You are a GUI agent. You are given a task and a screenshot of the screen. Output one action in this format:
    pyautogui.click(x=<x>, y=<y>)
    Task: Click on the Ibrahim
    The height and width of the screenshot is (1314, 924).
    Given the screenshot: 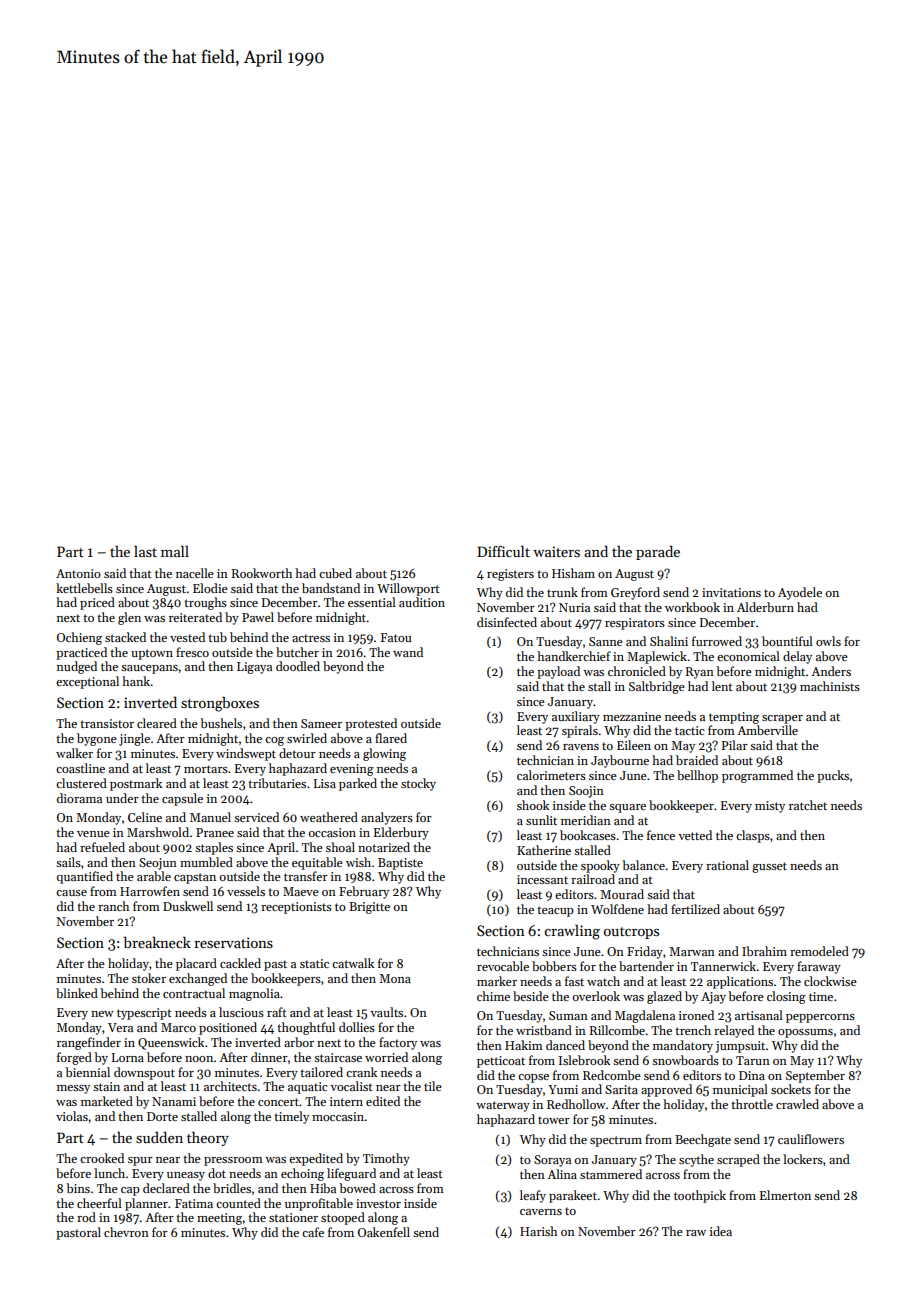 What is the action you would take?
    pyautogui.click(x=764, y=951)
